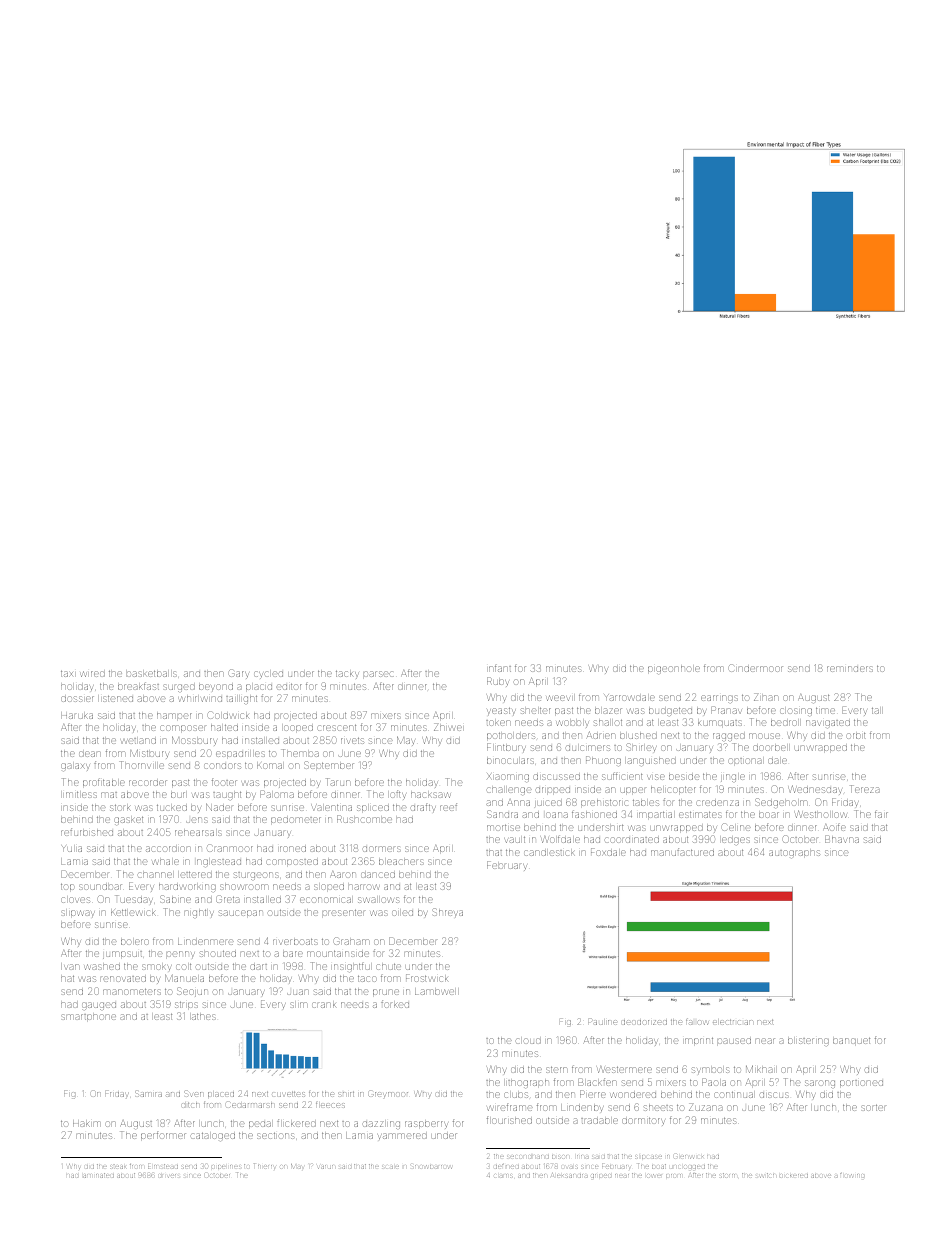  I want to click on reminders, so click(850, 669).
